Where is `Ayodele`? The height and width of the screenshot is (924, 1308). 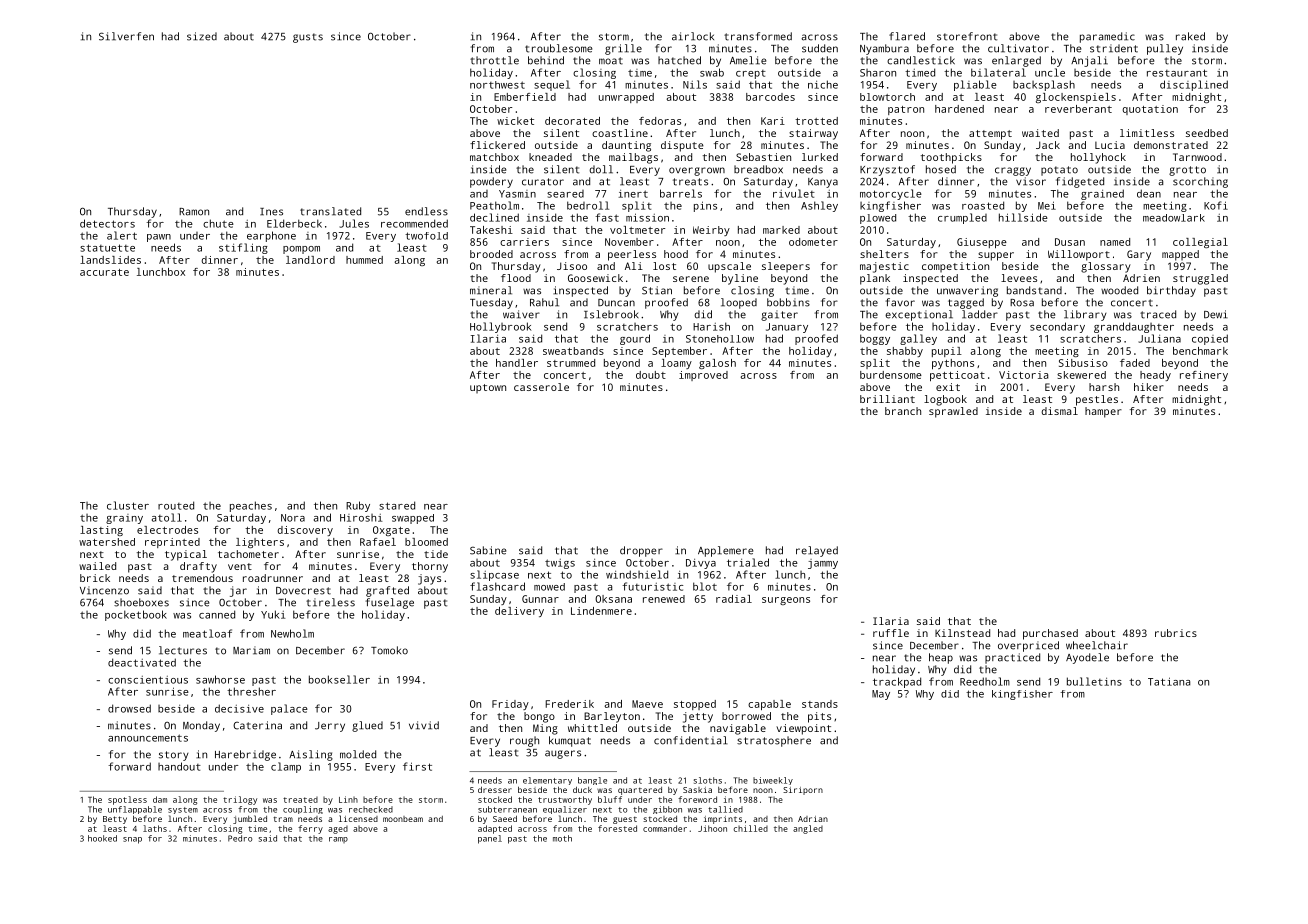 Ayodele is located at coordinates (1087, 658).
